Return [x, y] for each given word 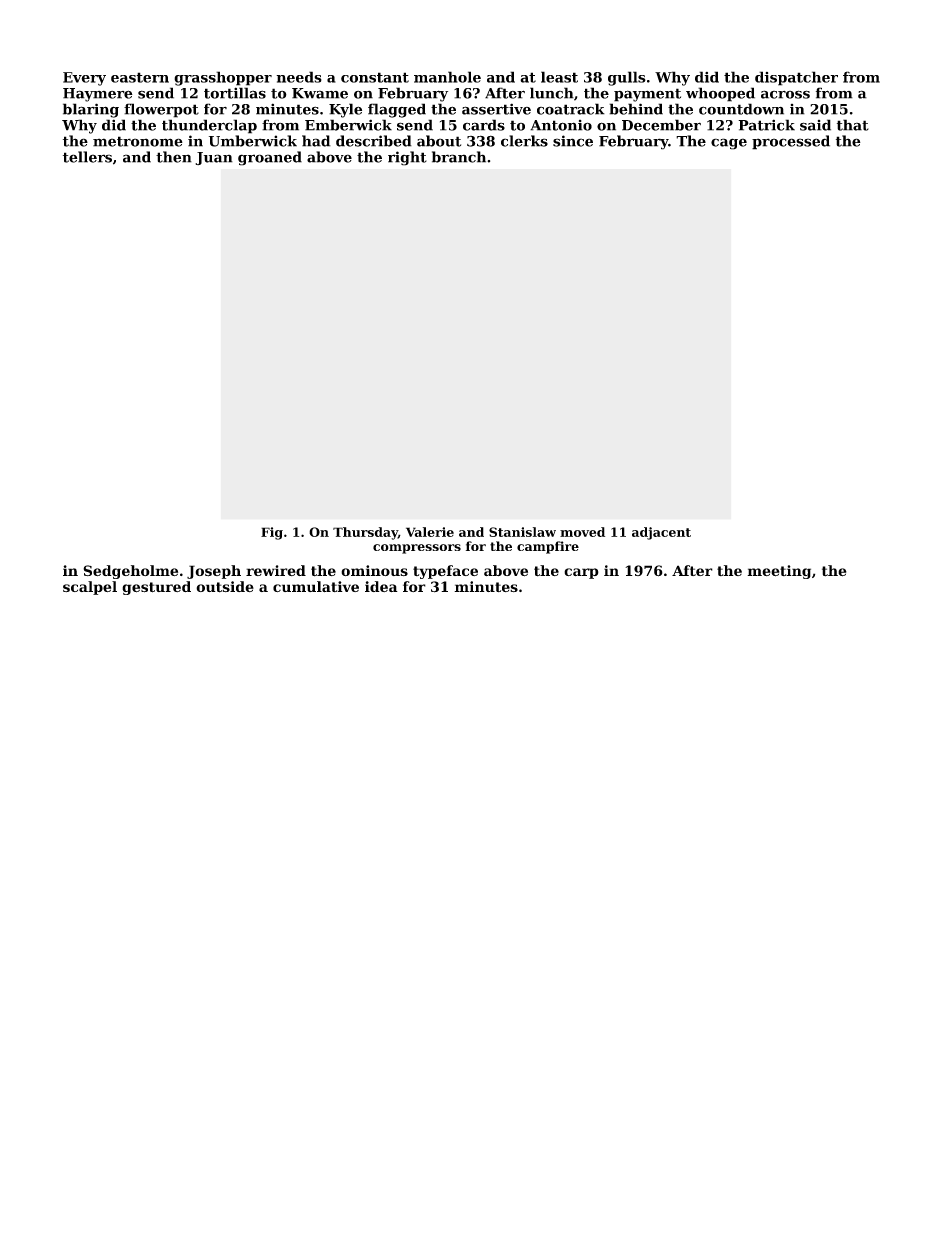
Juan [214, 158]
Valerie [430, 532]
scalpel [90, 588]
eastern [140, 77]
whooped [720, 94]
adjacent [661, 533]
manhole [447, 77]
